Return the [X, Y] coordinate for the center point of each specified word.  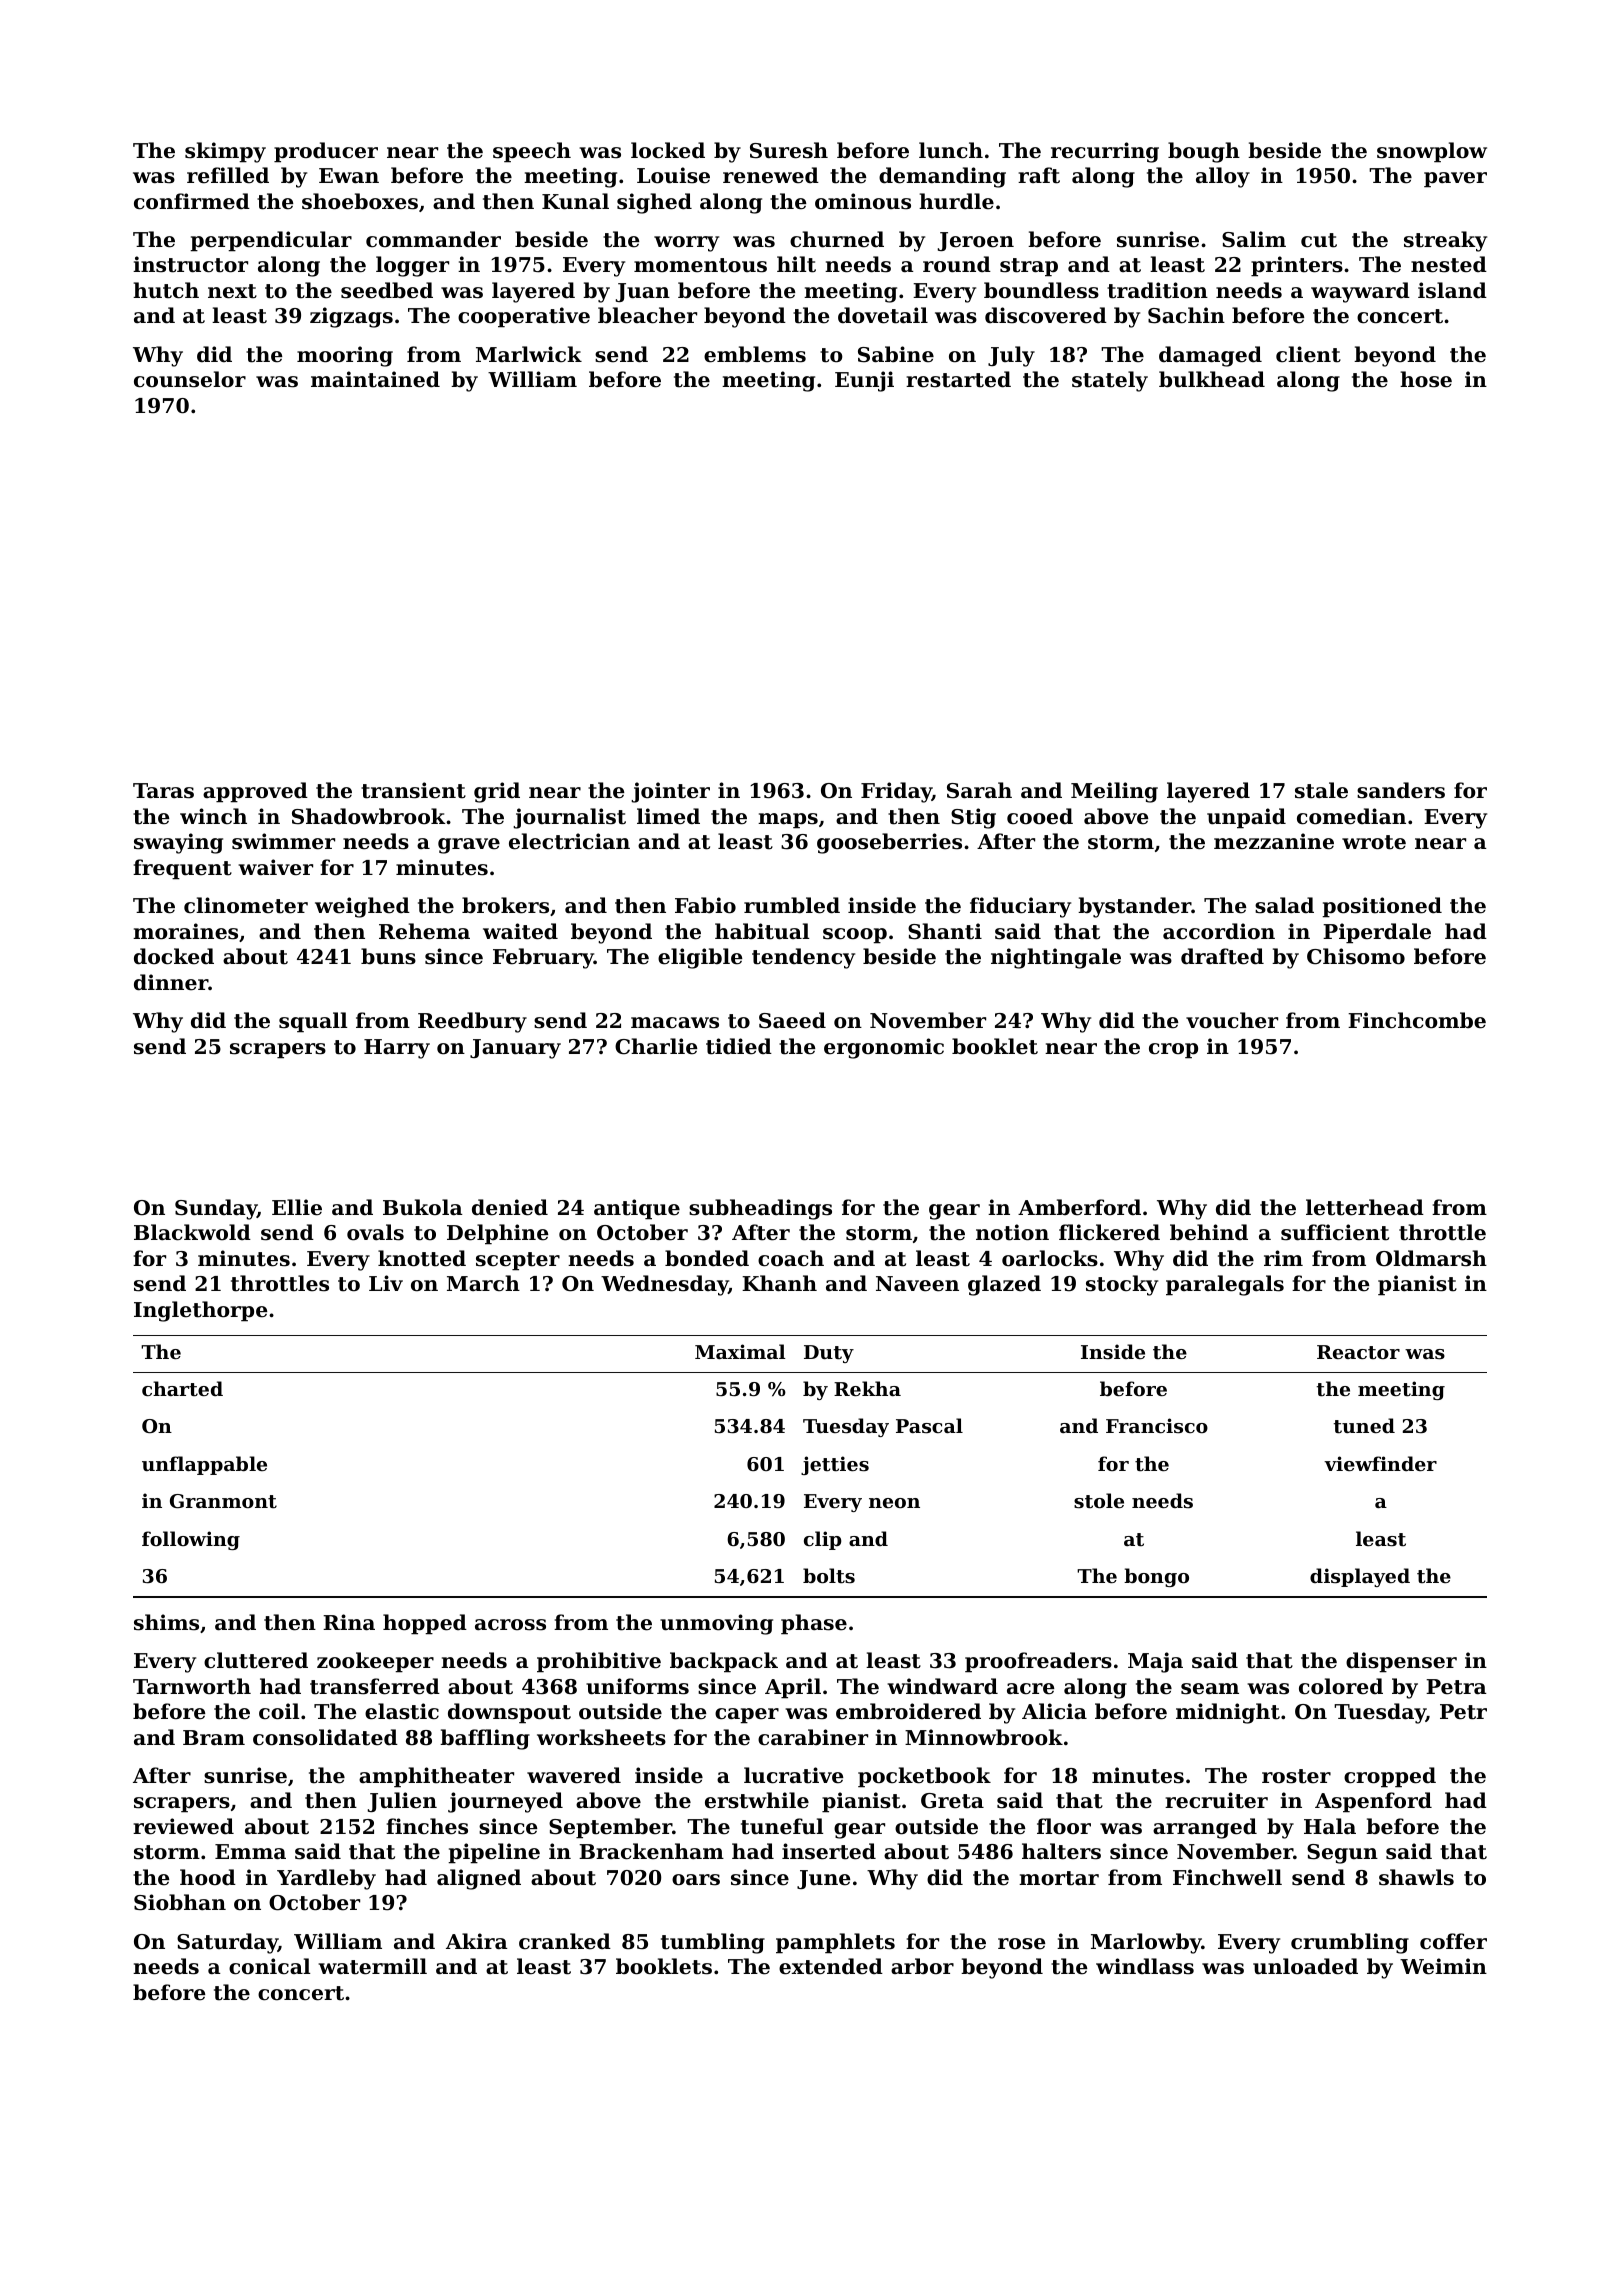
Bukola [423, 1207]
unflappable [204, 1465]
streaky [1445, 241]
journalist [569, 818]
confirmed [192, 201]
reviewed [183, 1826]
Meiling [1114, 792]
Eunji [864, 381]
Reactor [1358, 1352]
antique [637, 1209]
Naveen [917, 1284]
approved [255, 792]
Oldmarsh [1431, 1258]
